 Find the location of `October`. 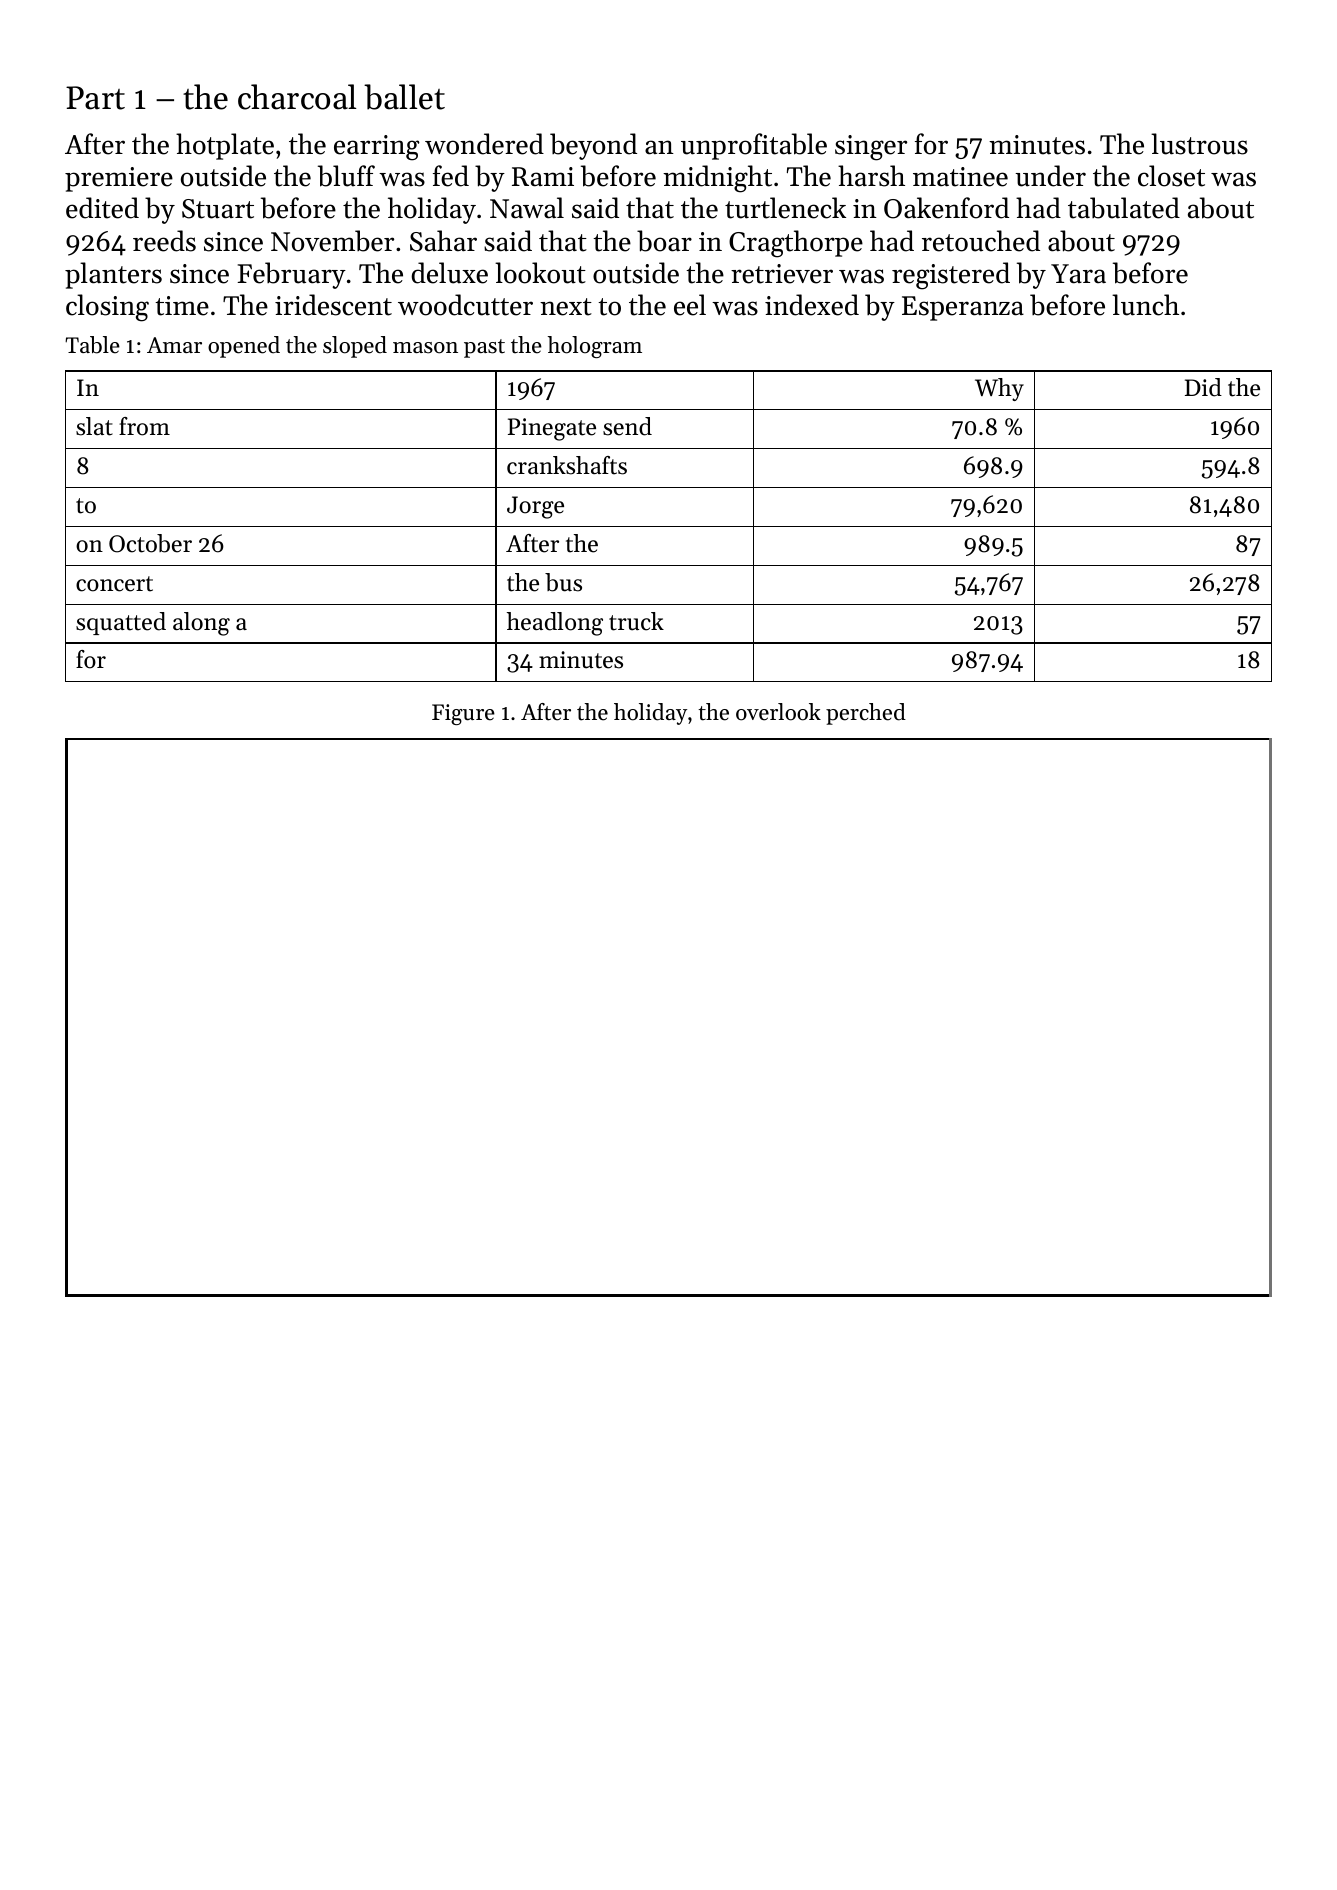

October is located at coordinates (150, 543).
